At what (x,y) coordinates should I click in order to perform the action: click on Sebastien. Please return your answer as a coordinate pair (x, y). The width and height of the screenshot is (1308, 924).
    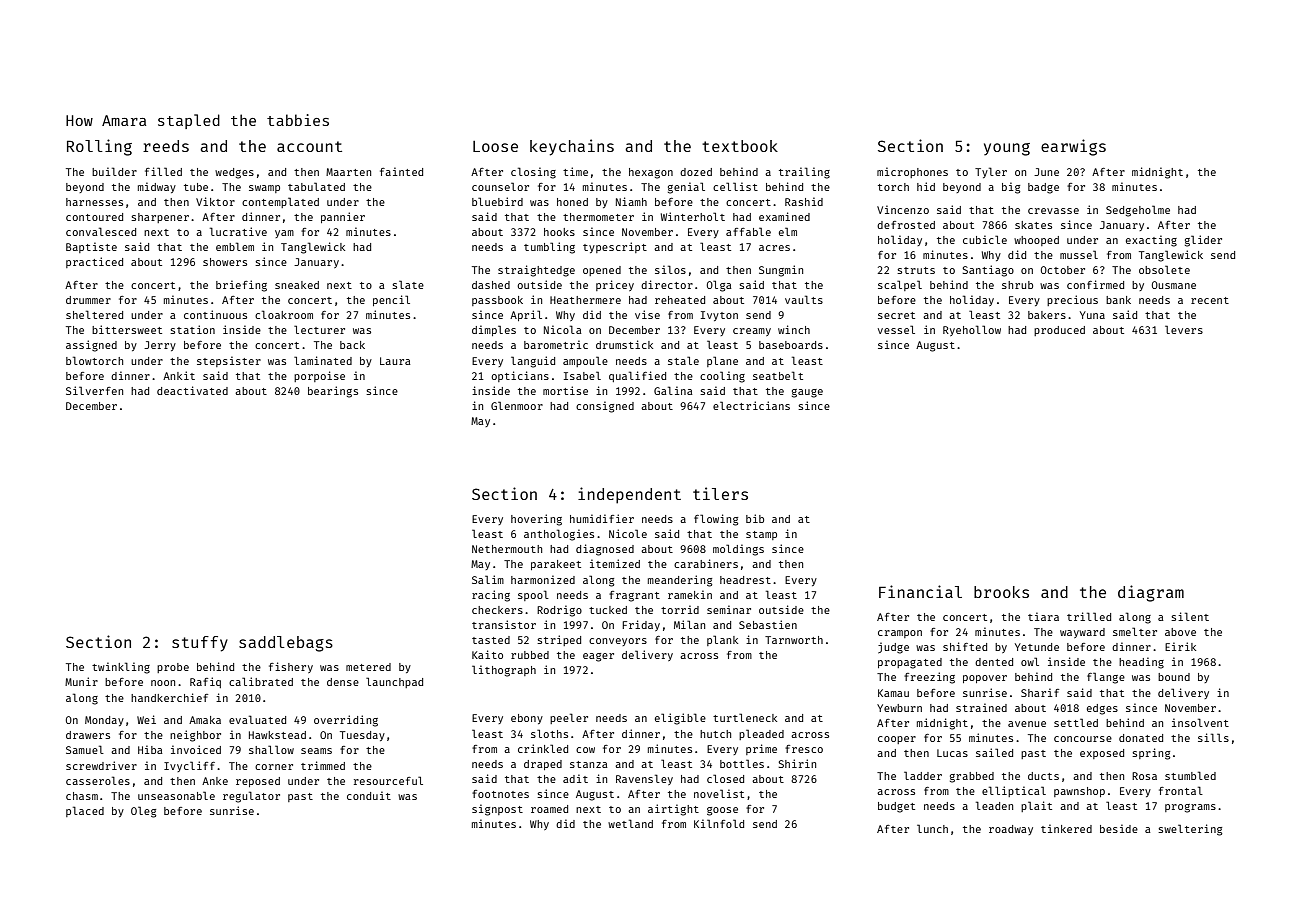
    Looking at the image, I should click on (768, 624).
